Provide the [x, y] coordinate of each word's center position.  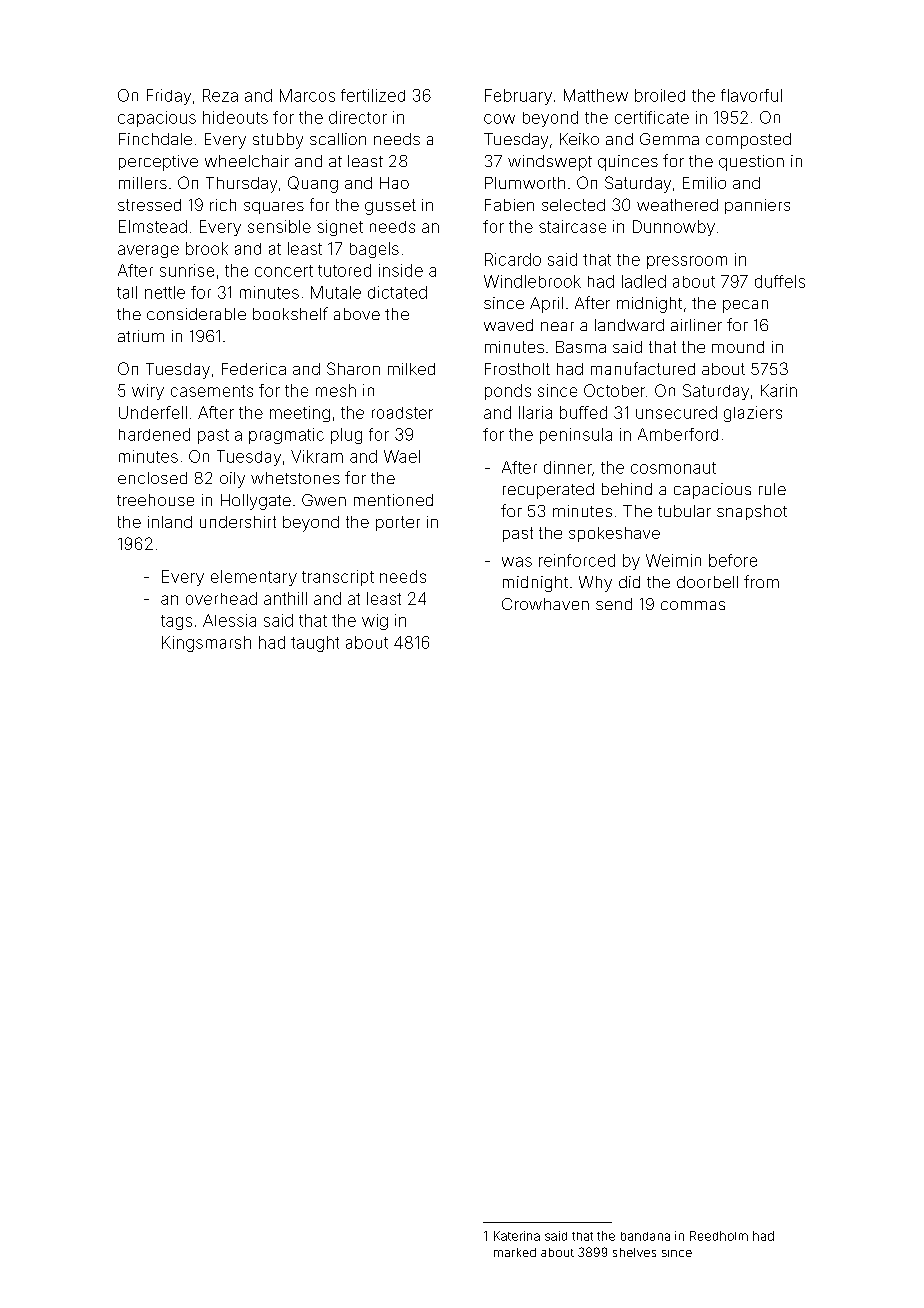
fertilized [373, 95]
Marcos [307, 95]
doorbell [707, 582]
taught [315, 644]
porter [398, 523]
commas [693, 605]
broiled [660, 95]
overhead [221, 598]
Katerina [517, 1236]
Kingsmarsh [206, 644]
